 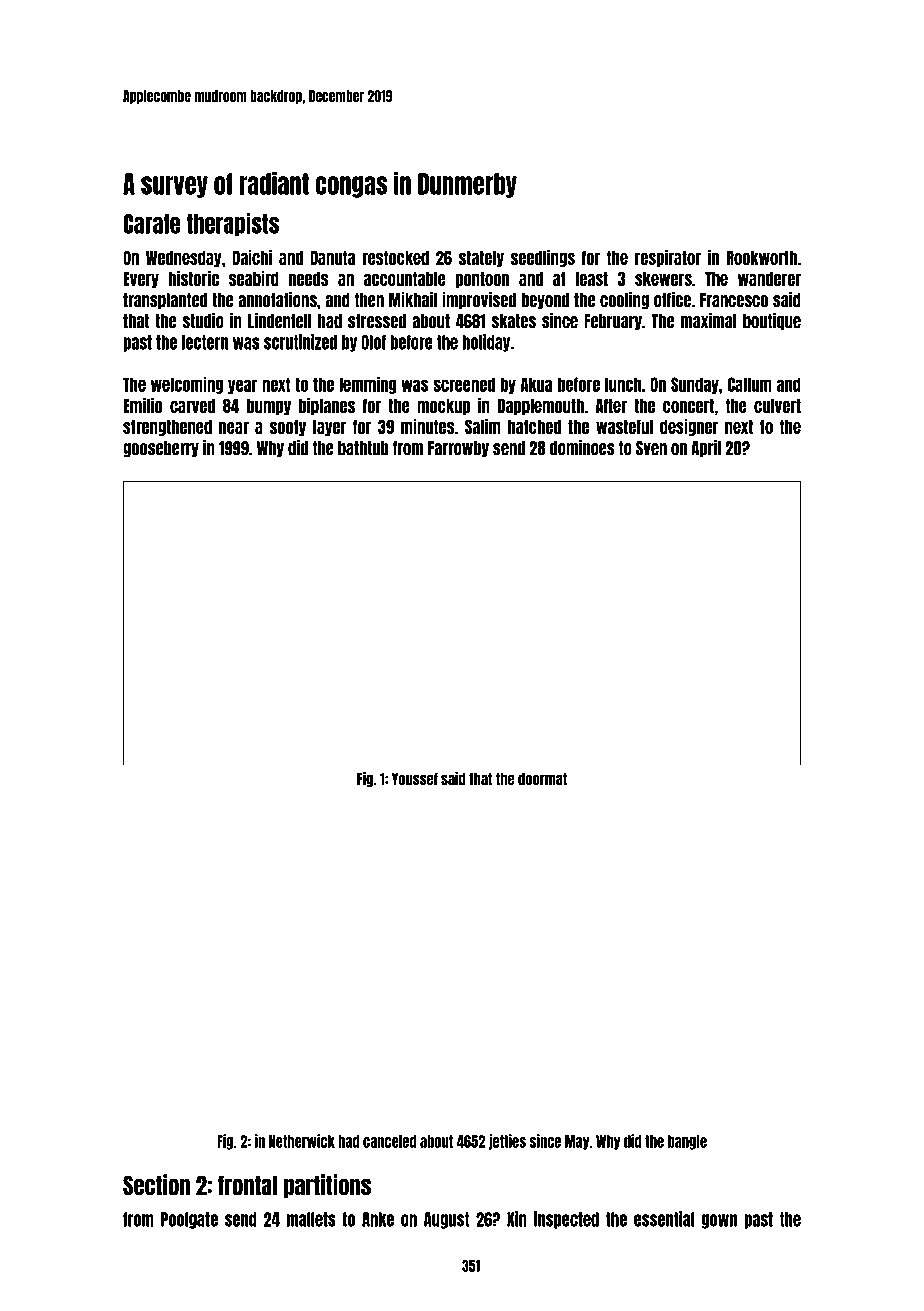 I want to click on jetties, so click(x=507, y=1142).
